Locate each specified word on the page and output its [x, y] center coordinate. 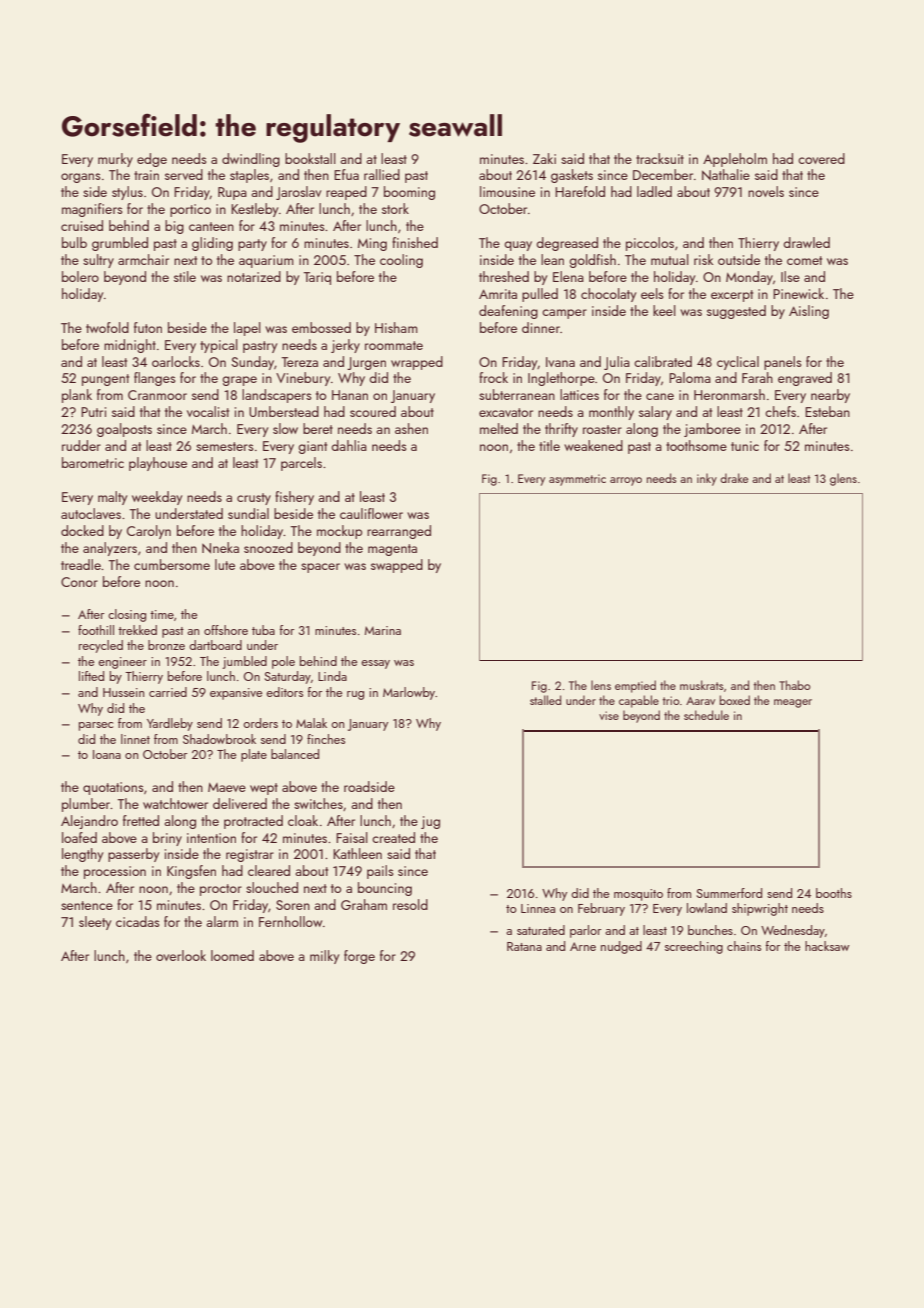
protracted [253, 822]
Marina [383, 630]
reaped [346, 193]
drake [734, 478]
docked [82, 530]
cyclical [738, 363]
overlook [181, 955]
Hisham [396, 327]
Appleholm [735, 160]
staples [249, 176]
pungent [105, 380]
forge [359, 957]
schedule [706, 715]
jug [430, 822]
